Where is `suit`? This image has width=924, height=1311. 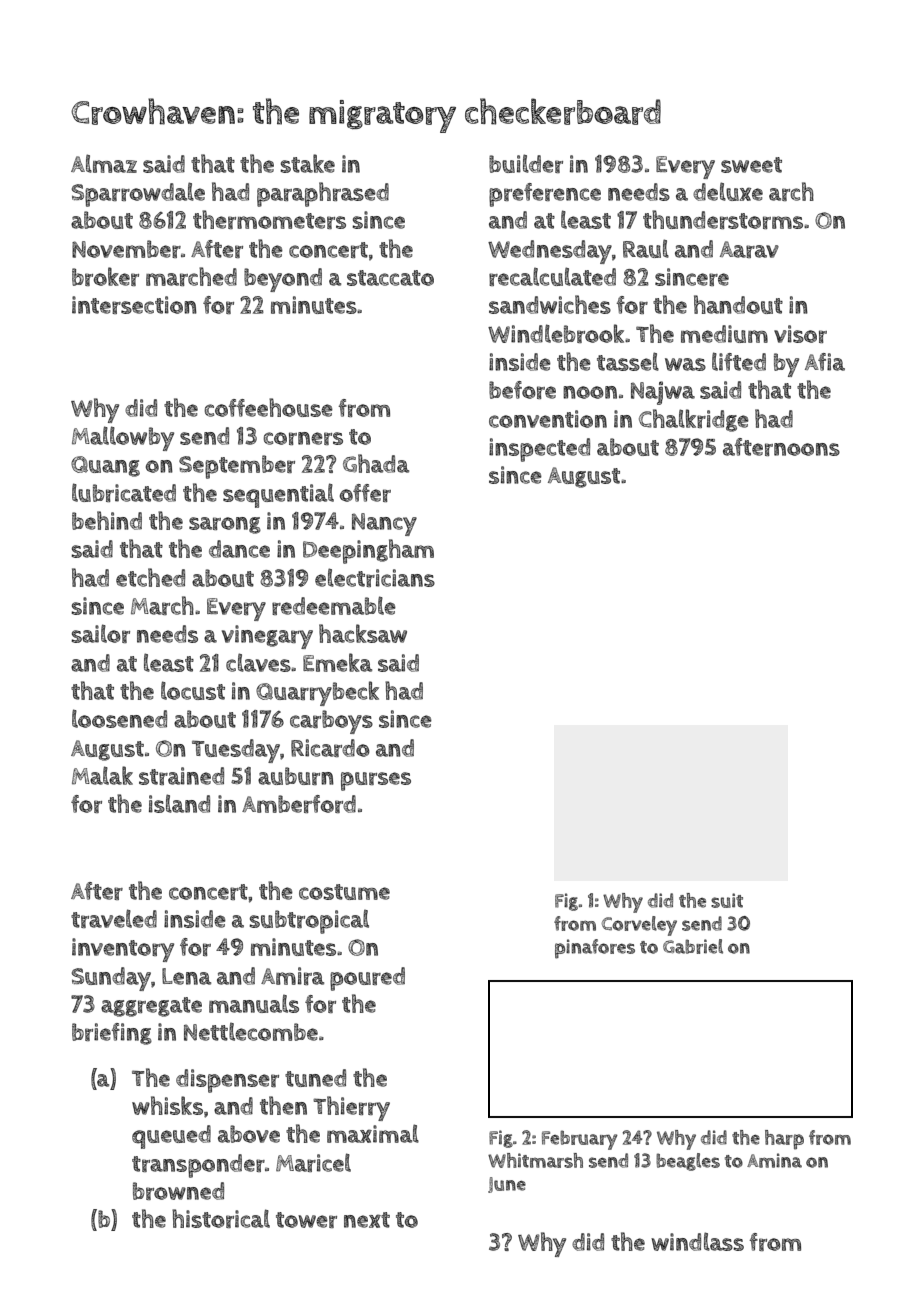
suit is located at coordinates (727, 900).
